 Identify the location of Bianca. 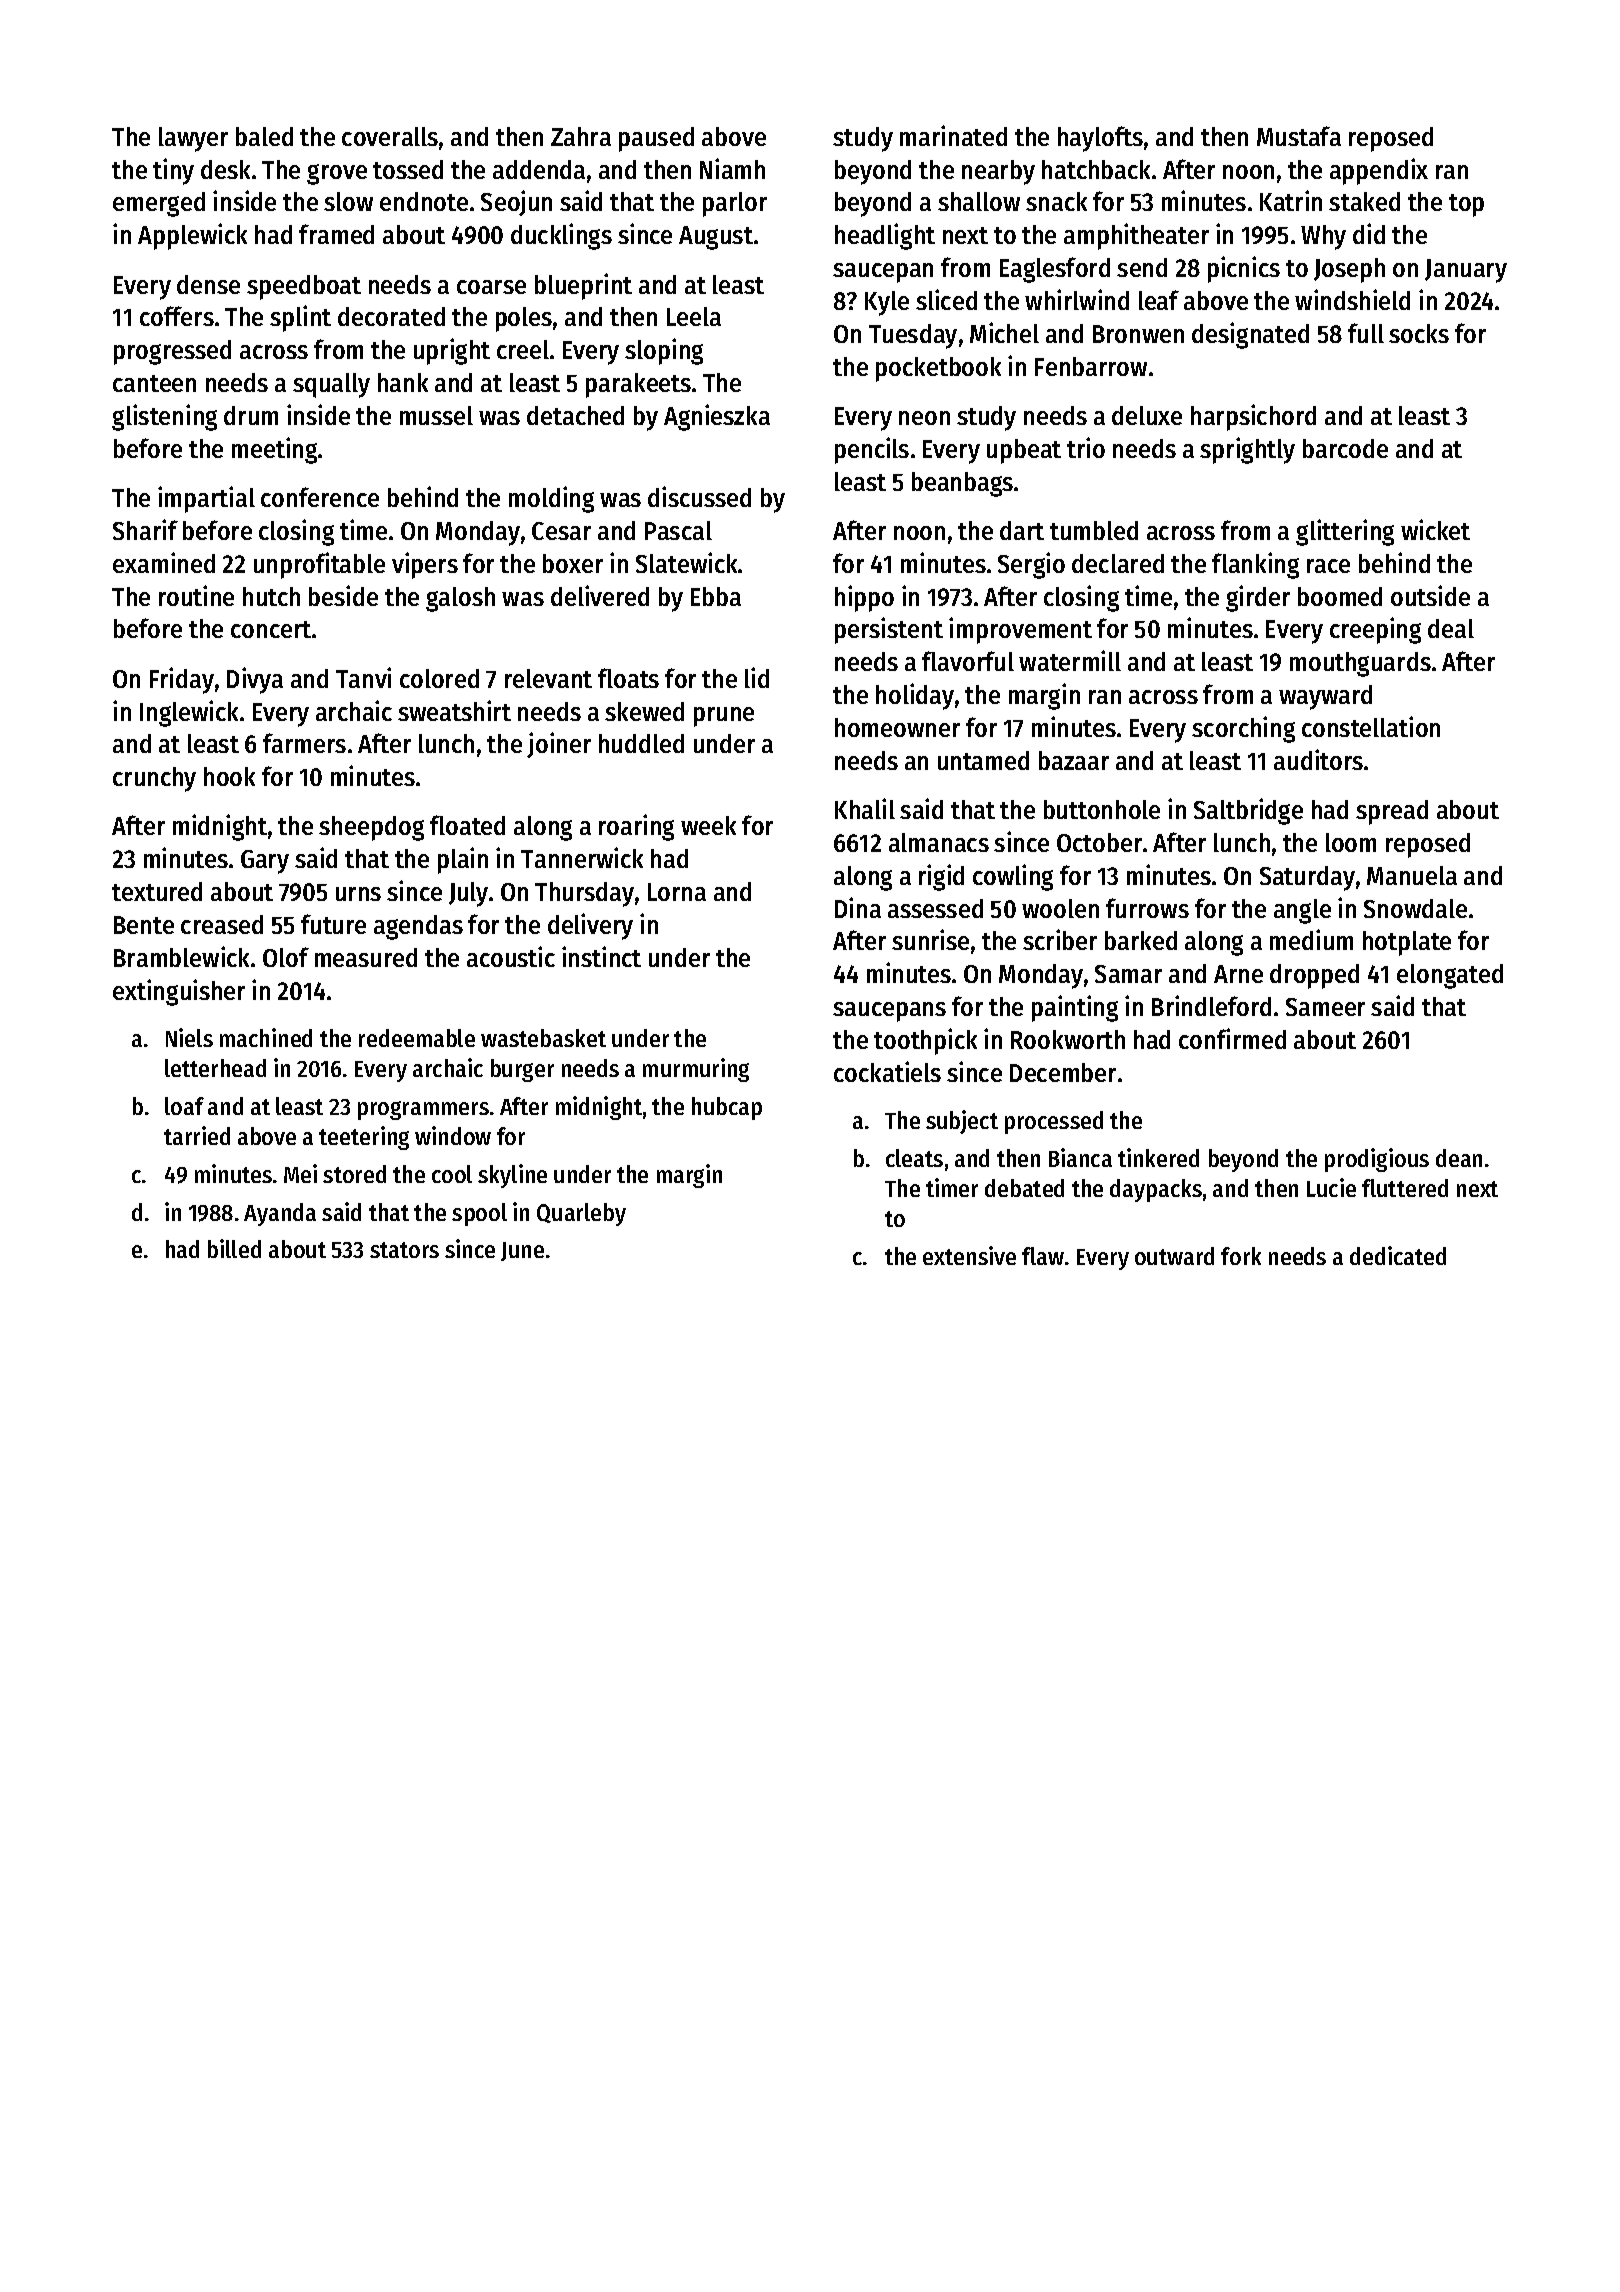
(1080, 1157).
